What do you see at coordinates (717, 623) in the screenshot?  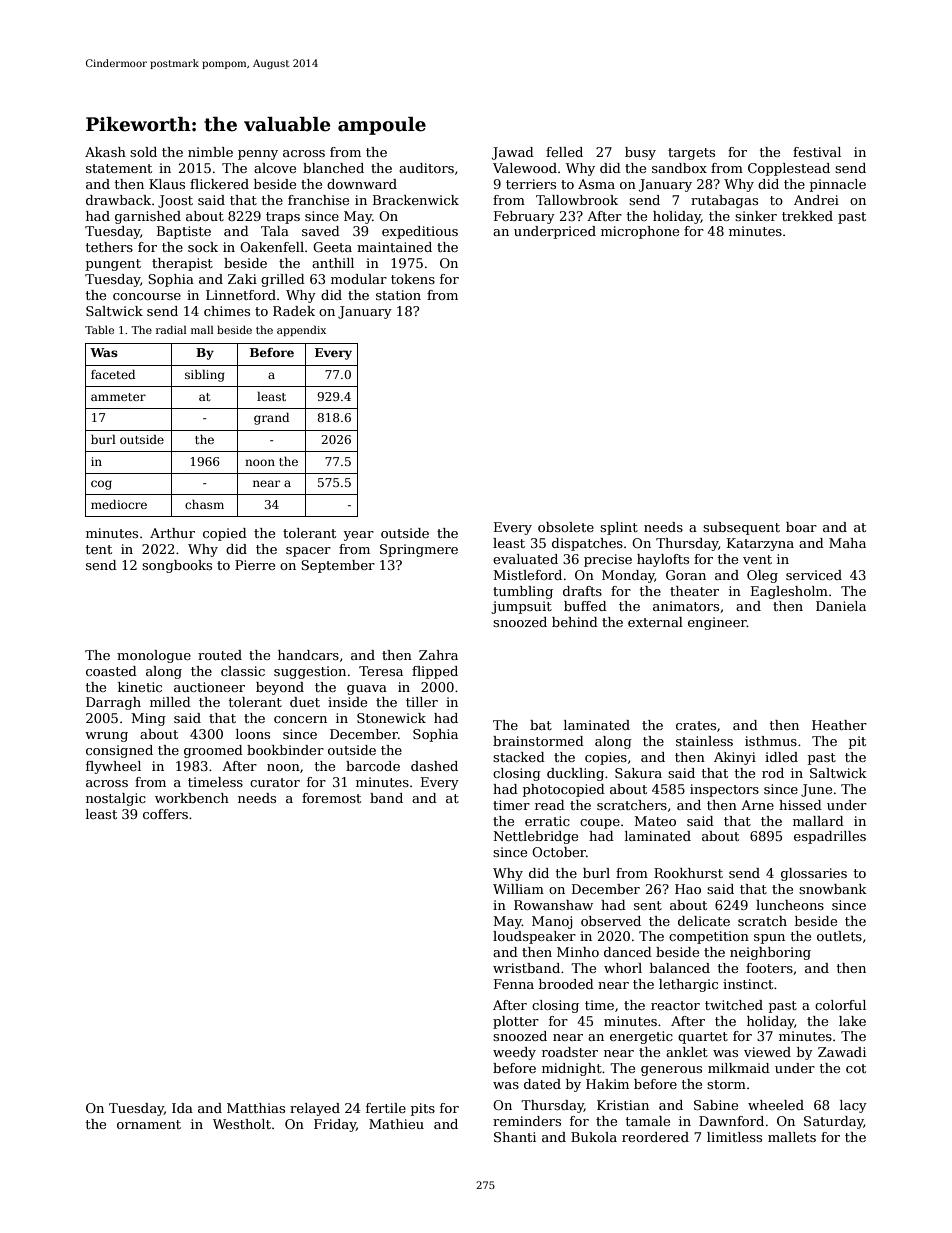 I see `engineer` at bounding box center [717, 623].
